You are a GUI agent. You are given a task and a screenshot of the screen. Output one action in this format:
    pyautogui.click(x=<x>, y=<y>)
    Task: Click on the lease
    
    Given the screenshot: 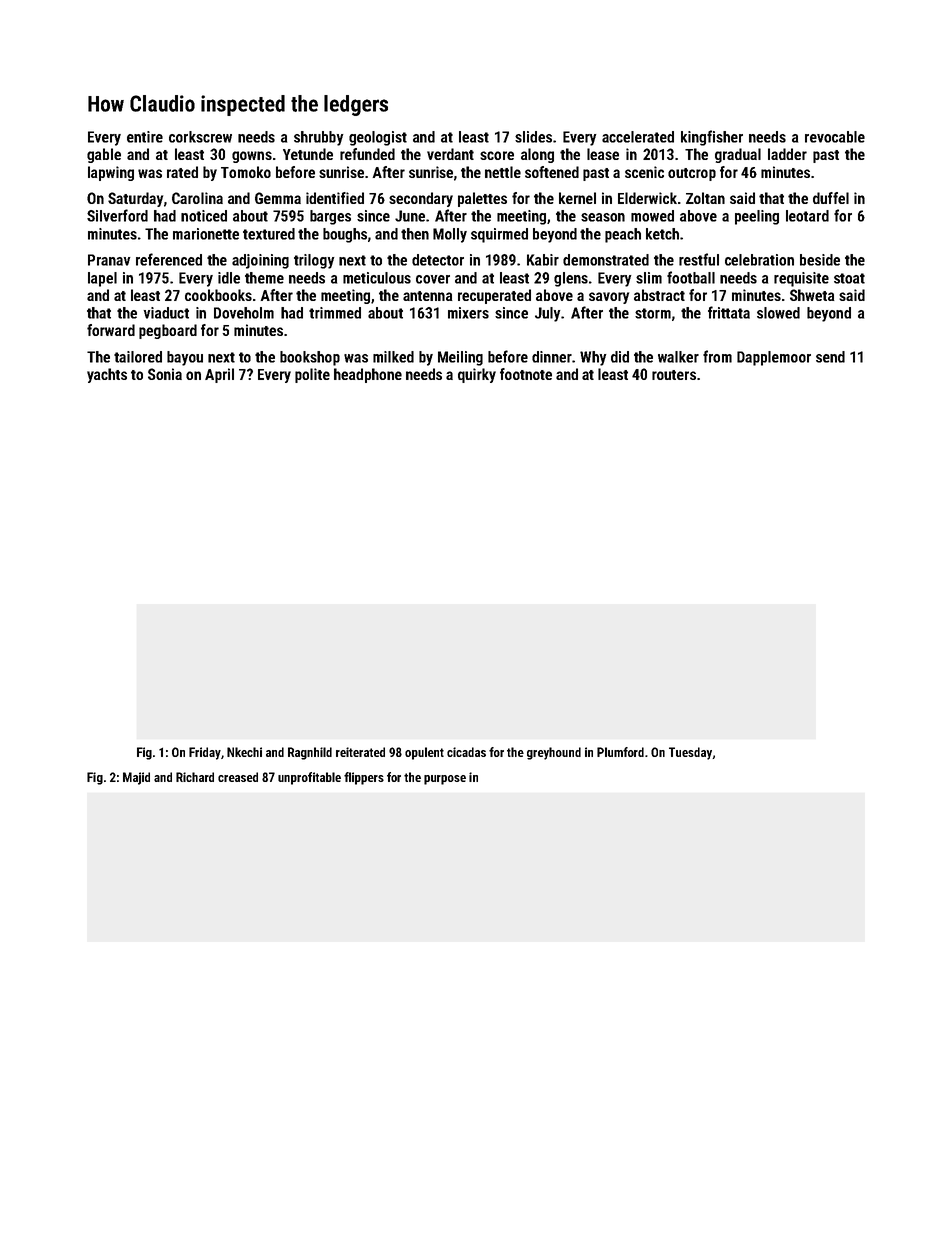 What is the action you would take?
    pyautogui.click(x=603, y=154)
